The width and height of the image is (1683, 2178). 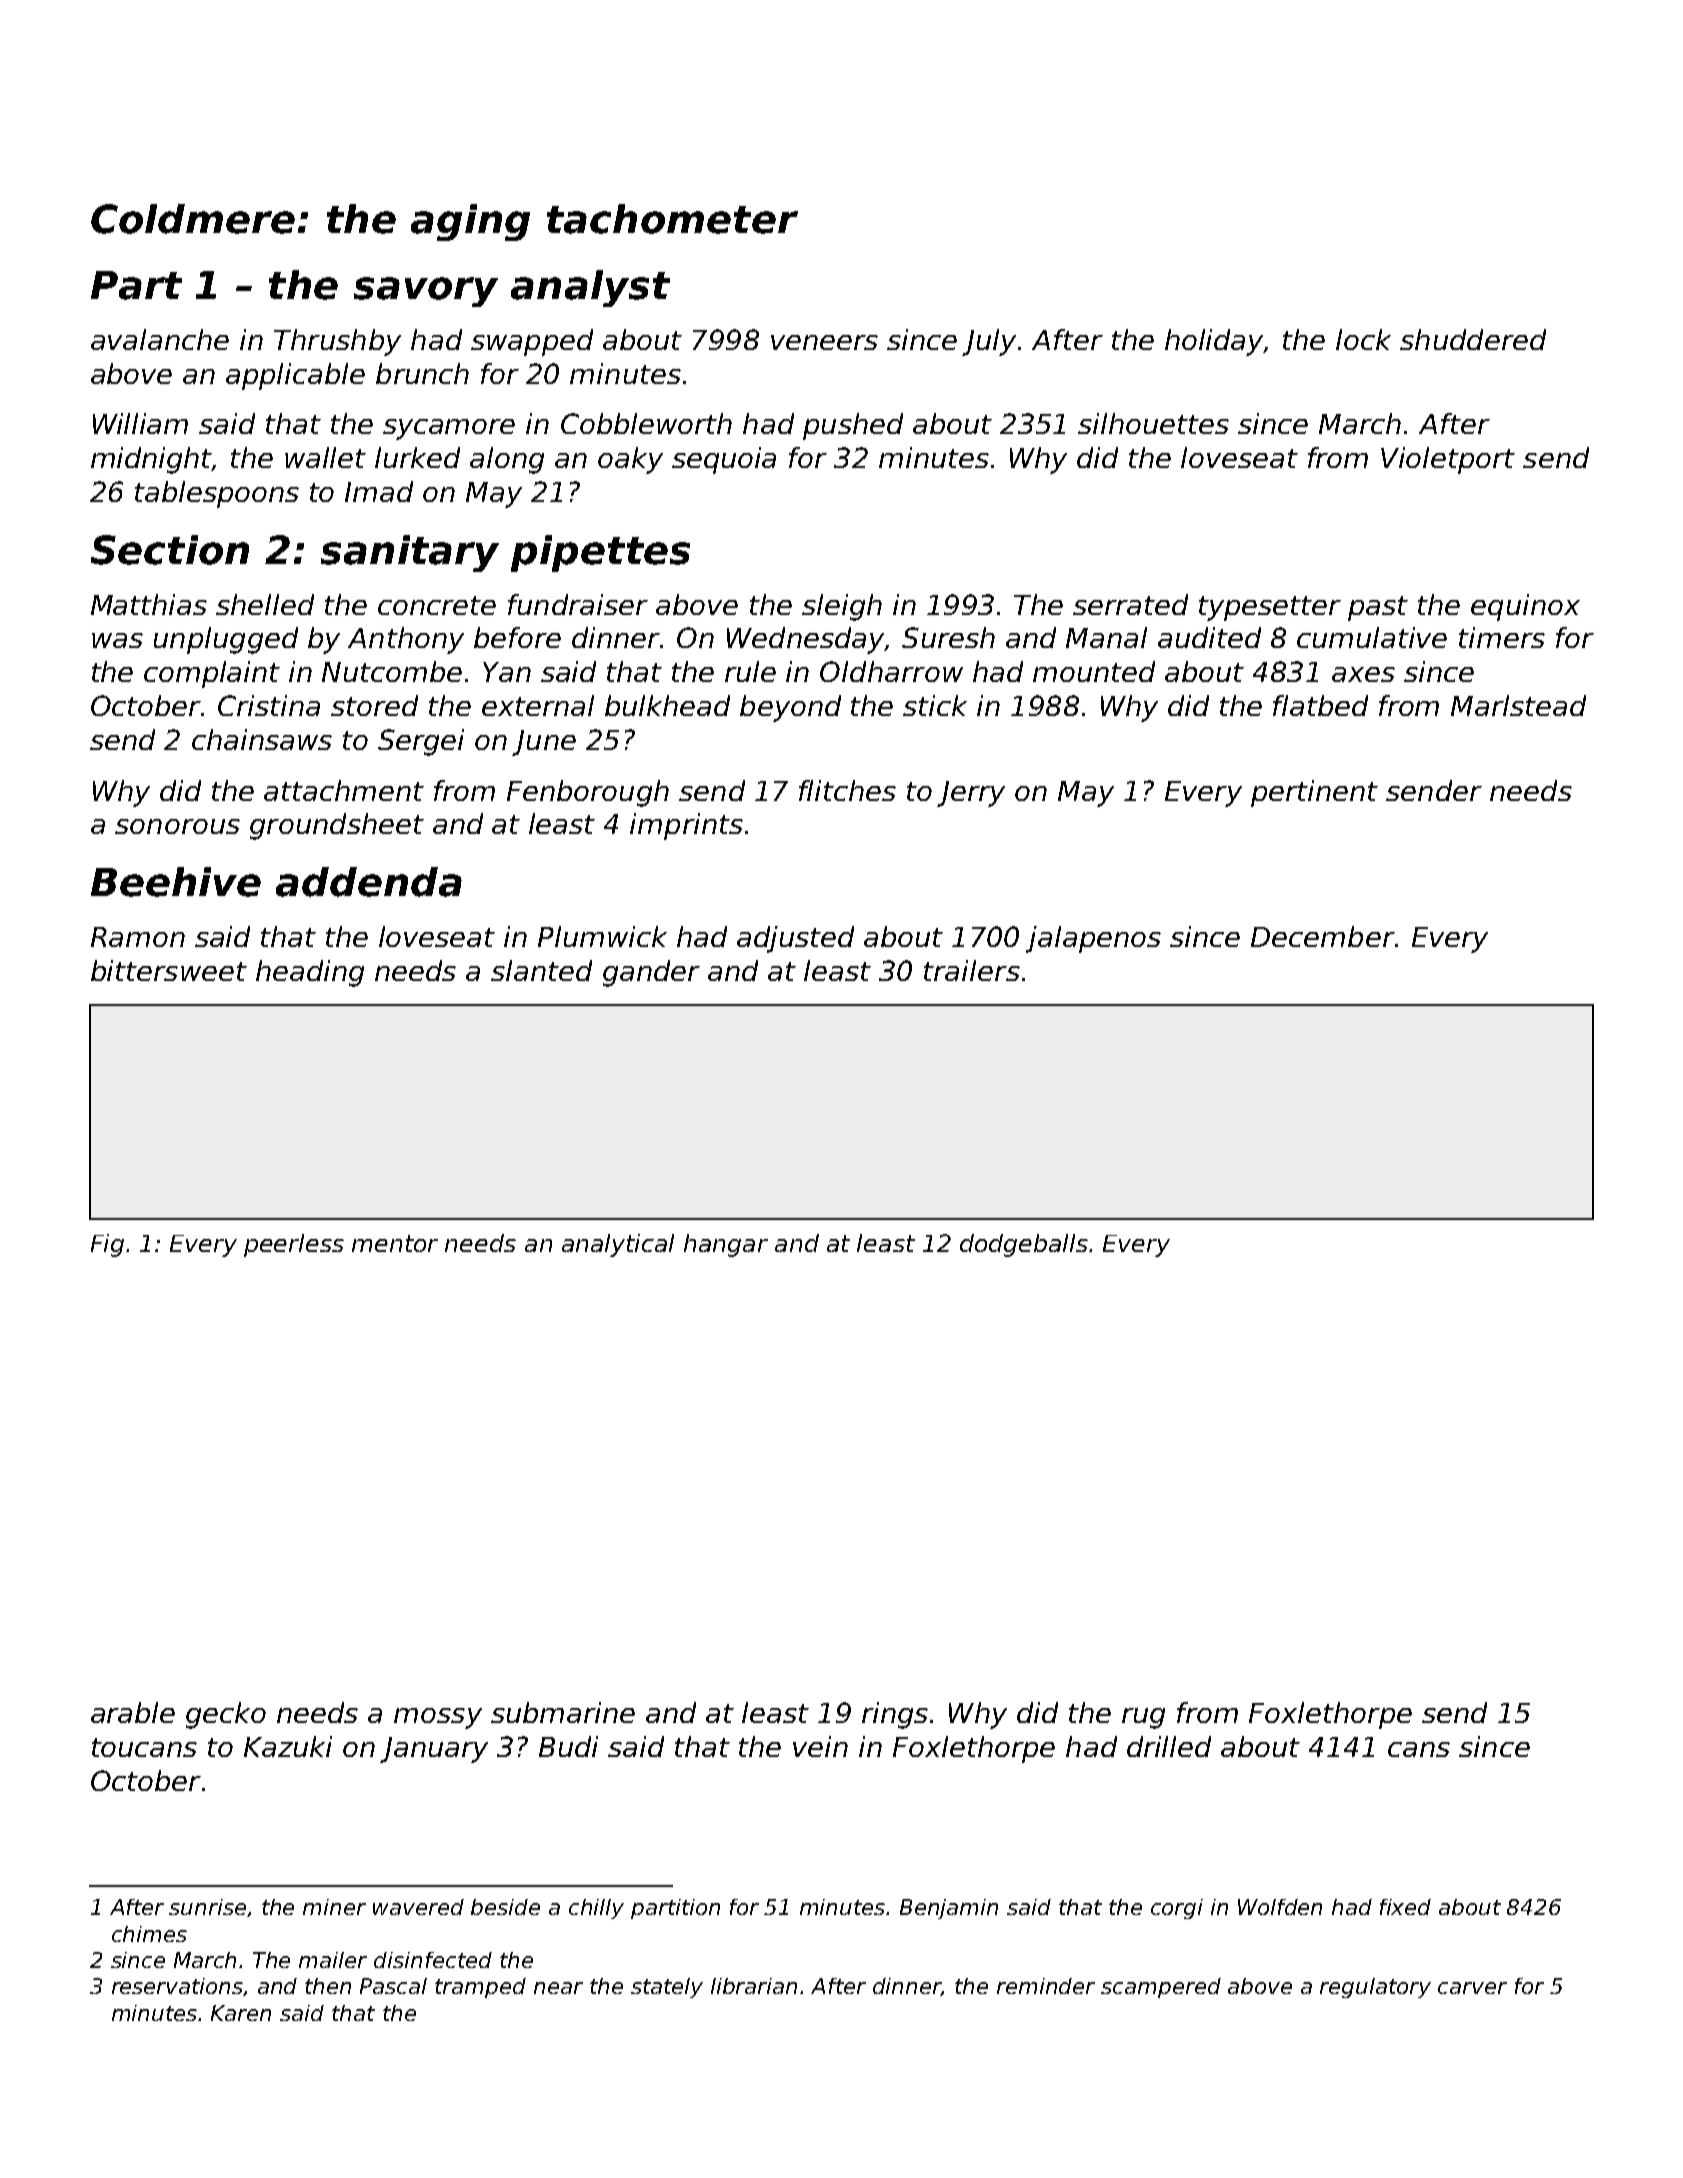 What do you see at coordinates (972, 970) in the image?
I see `trailers` at bounding box center [972, 970].
